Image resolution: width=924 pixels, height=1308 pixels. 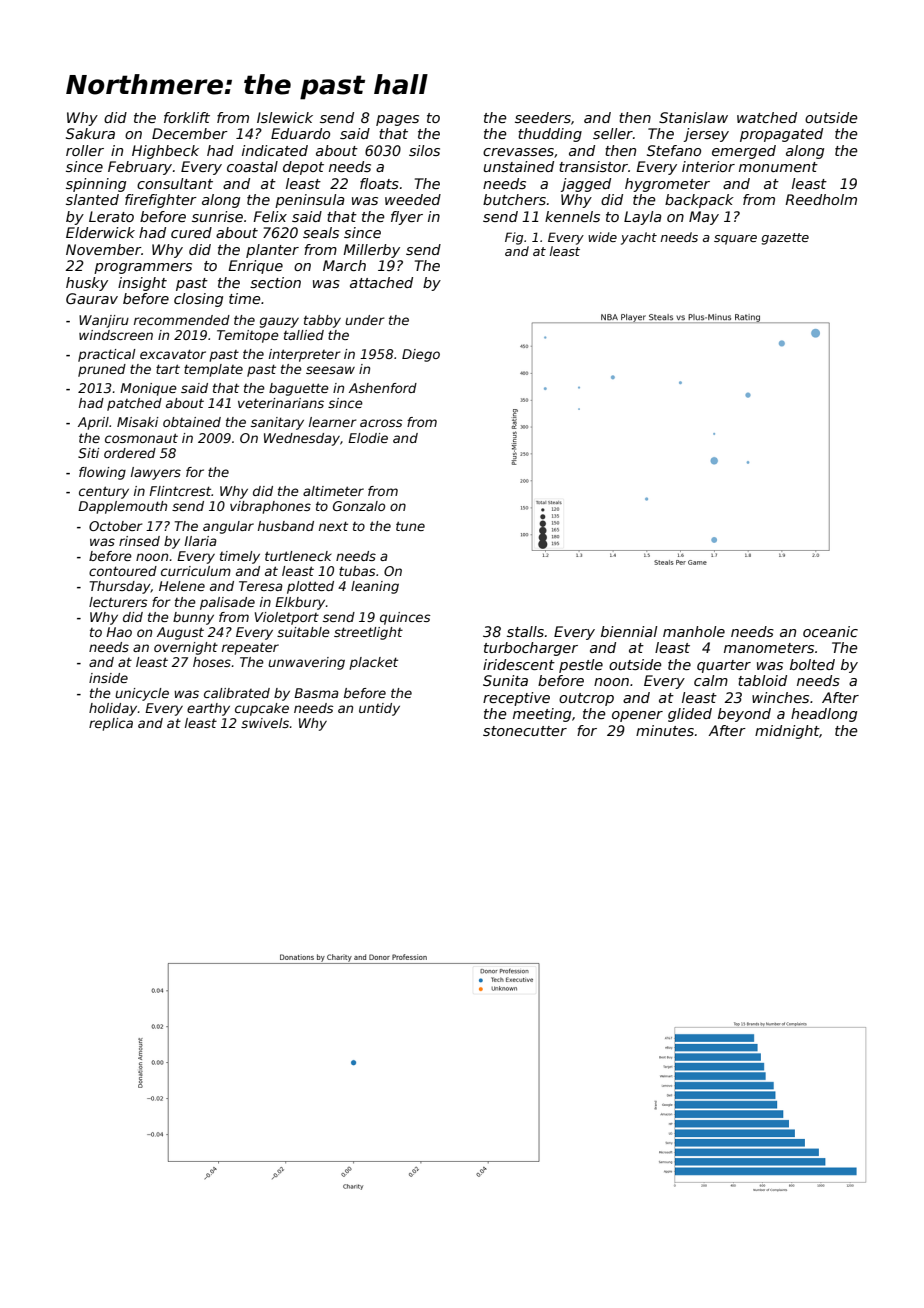 I want to click on cosmonaut, so click(x=141, y=438).
